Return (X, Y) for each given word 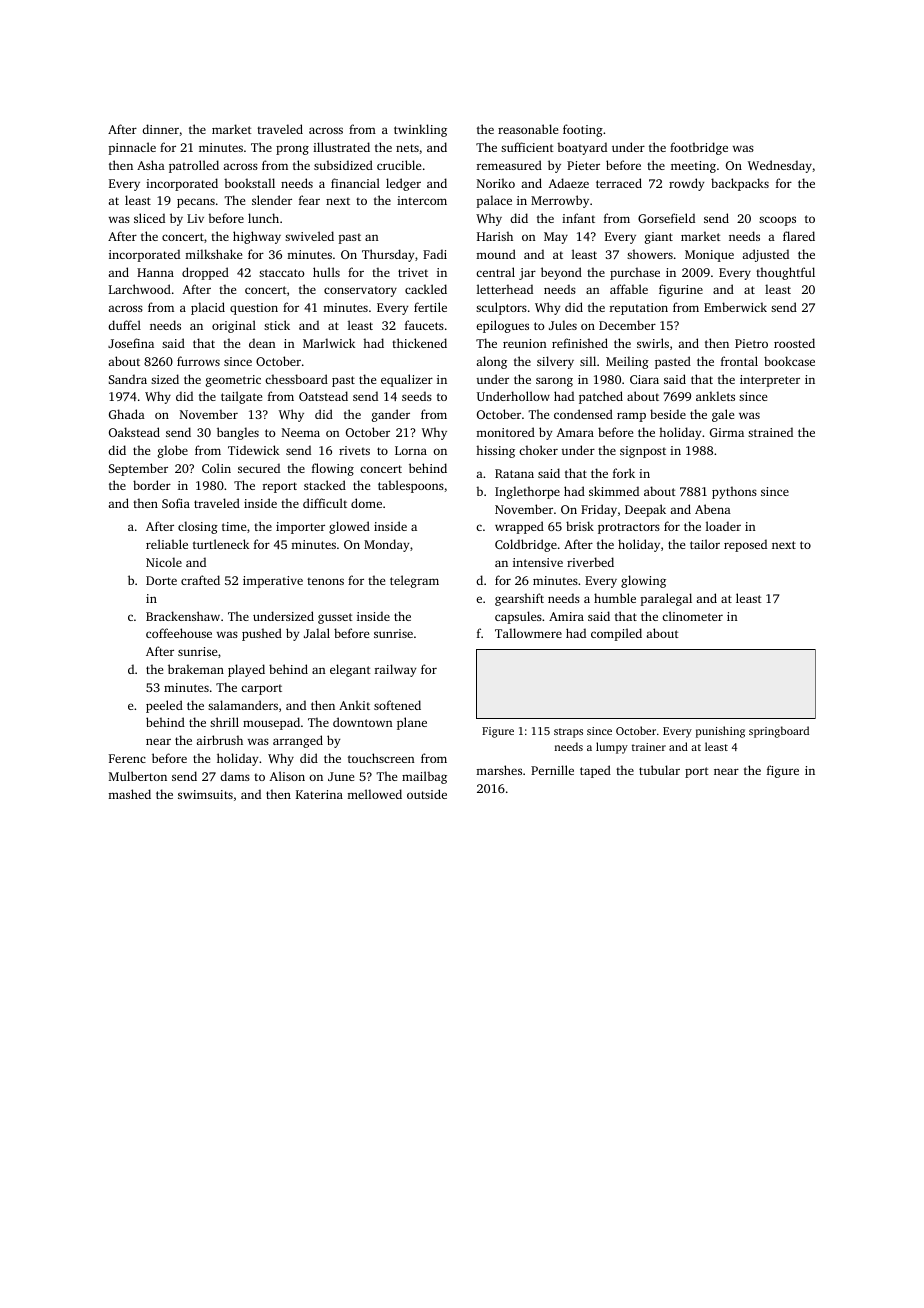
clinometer (692, 616)
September (138, 469)
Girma (727, 432)
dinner (160, 129)
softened (397, 705)
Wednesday (780, 166)
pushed (262, 634)
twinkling (420, 130)
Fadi (435, 254)
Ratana (514, 473)
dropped (205, 273)
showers (650, 254)
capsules (518, 617)
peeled (164, 706)
